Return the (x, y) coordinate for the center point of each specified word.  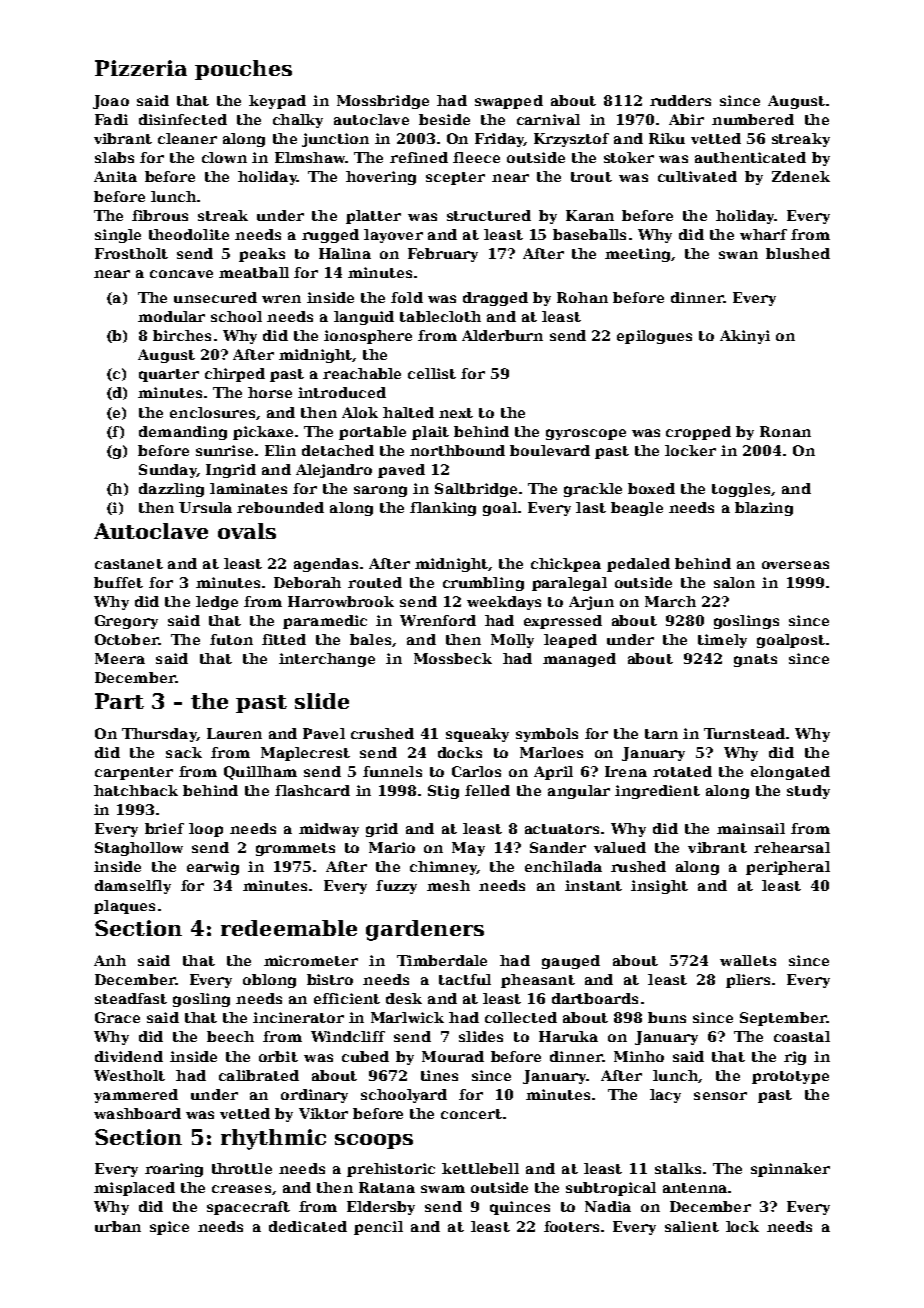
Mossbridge (383, 102)
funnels (392, 771)
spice (169, 1228)
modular (171, 316)
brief (164, 828)
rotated (682, 771)
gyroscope (586, 434)
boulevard (550, 450)
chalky (298, 121)
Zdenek (801, 176)
